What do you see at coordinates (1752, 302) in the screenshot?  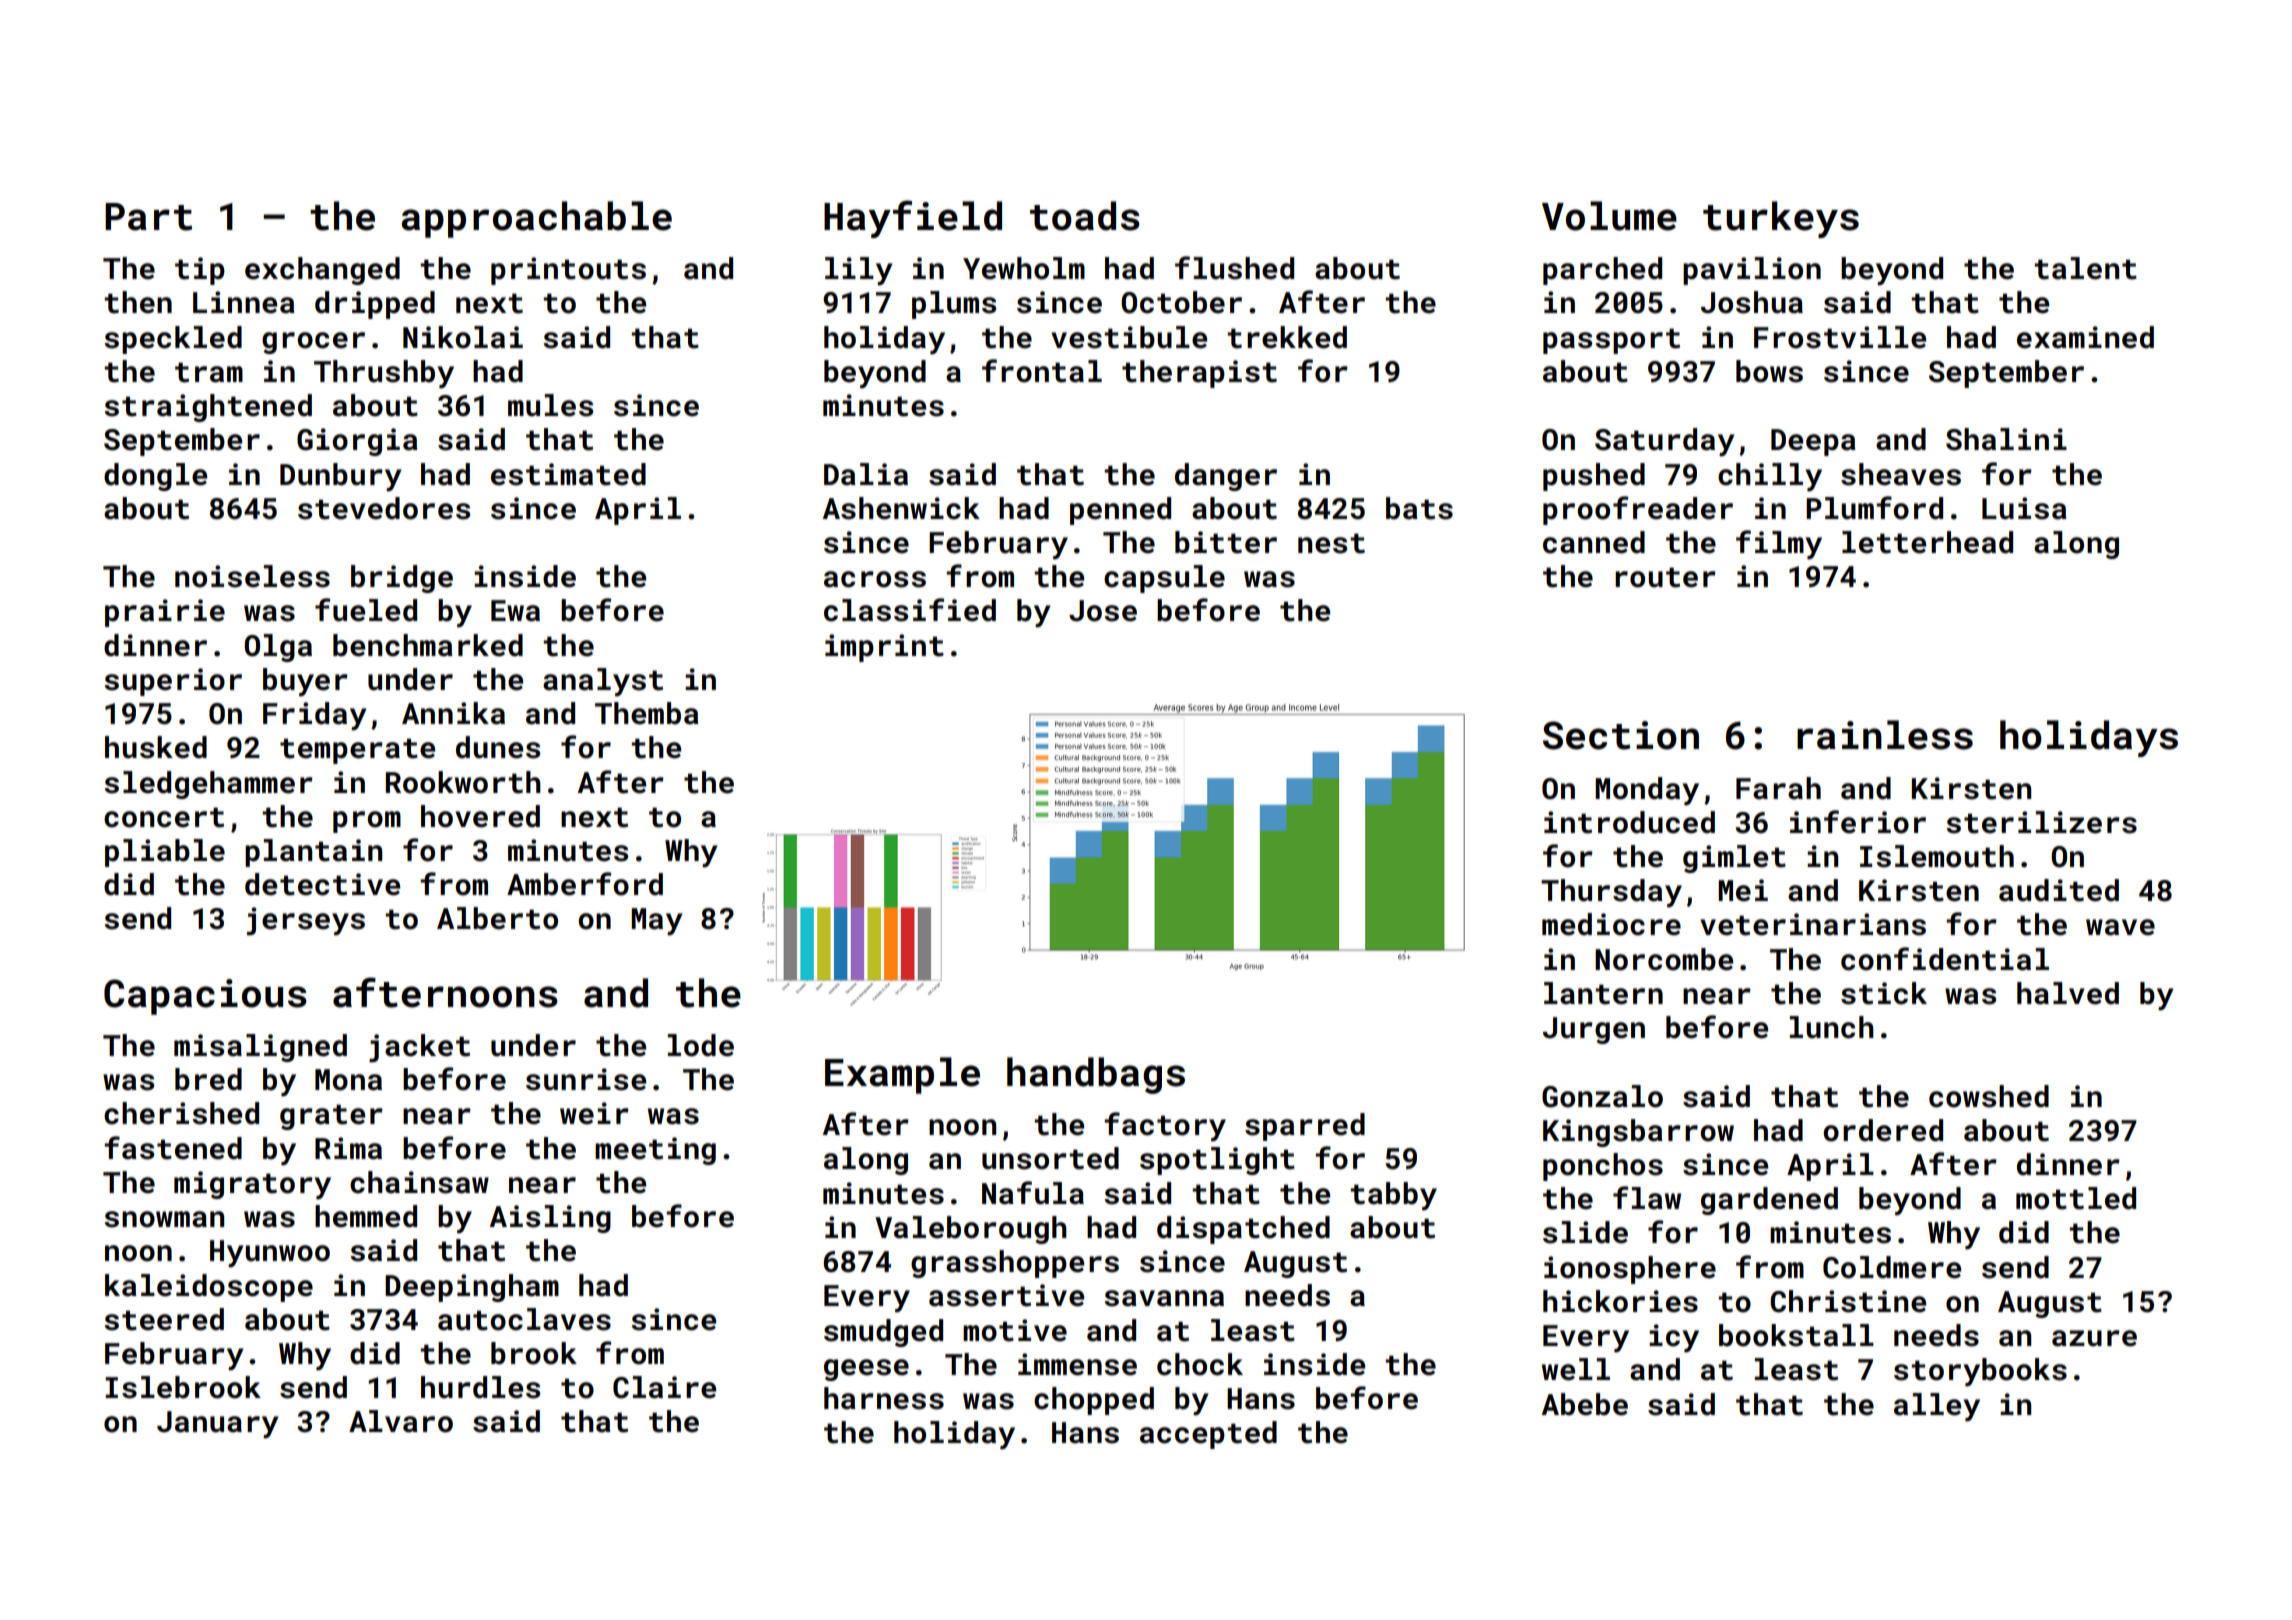 I see `Joshua` at bounding box center [1752, 302].
